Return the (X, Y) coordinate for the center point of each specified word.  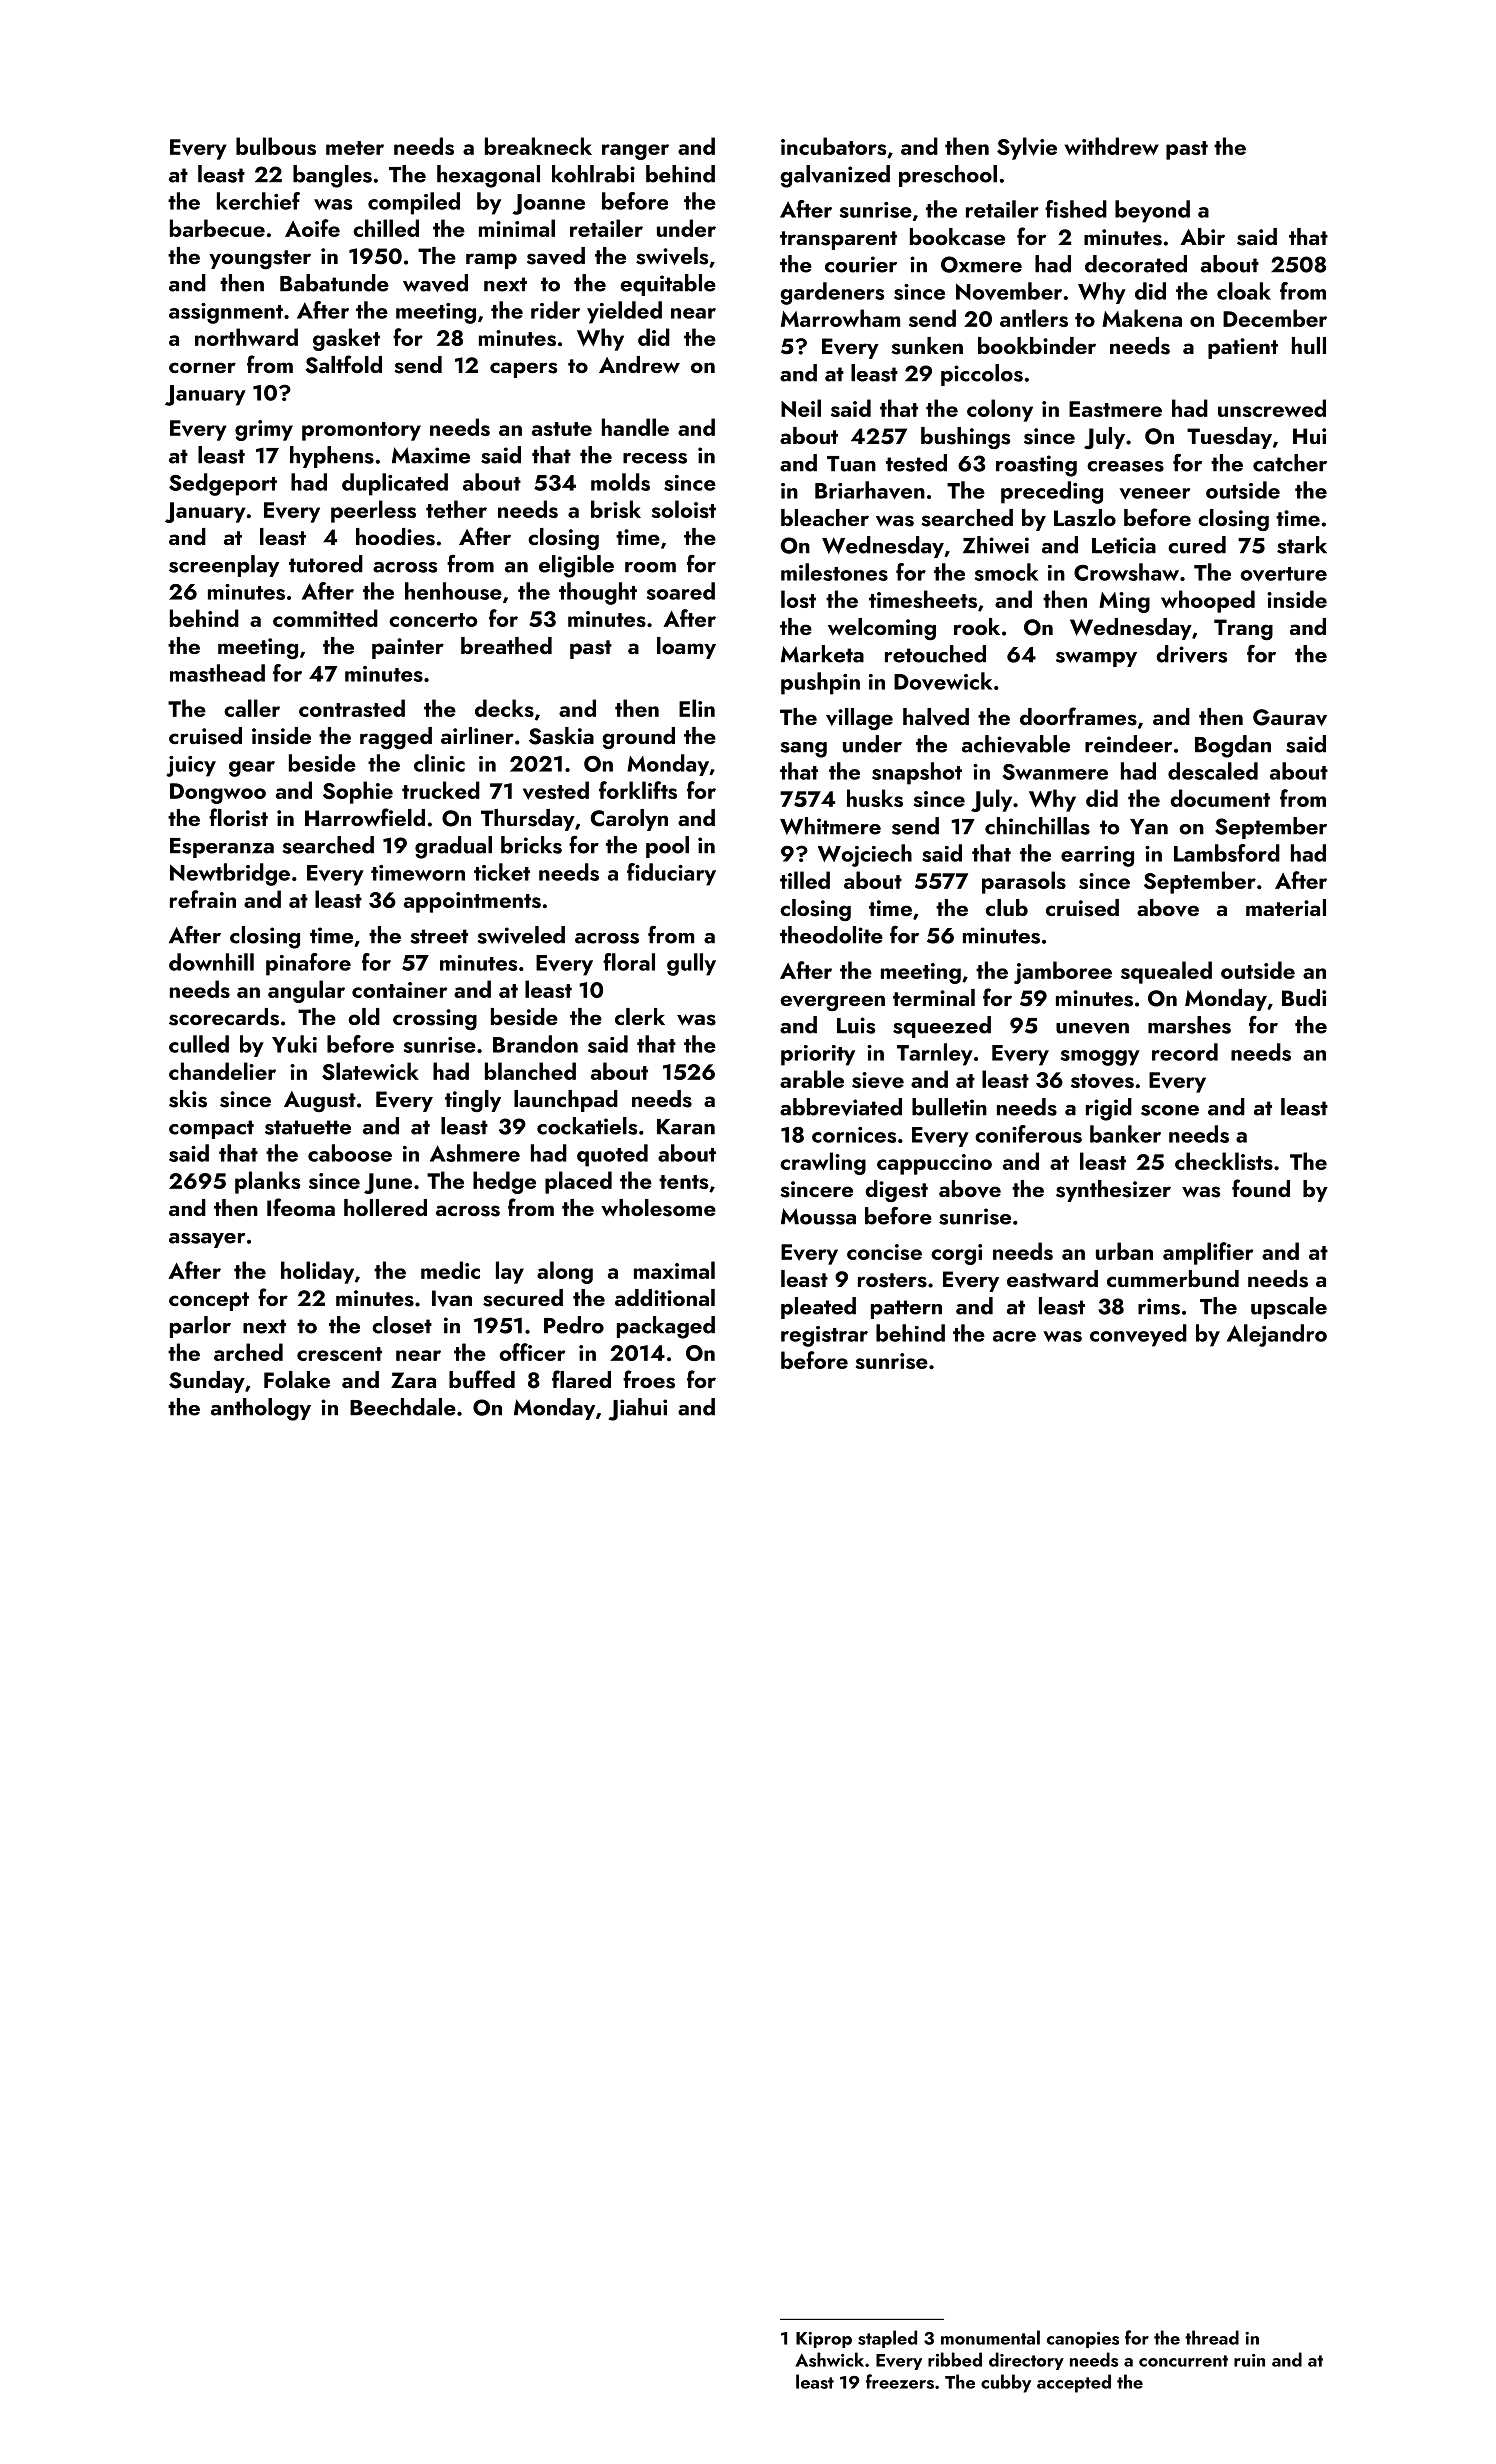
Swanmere (1055, 772)
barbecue (217, 228)
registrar (824, 1336)
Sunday (207, 1382)
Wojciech (865, 855)
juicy (191, 766)
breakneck (538, 146)
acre (1014, 1336)
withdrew (1112, 146)
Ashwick (829, 2359)
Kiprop (824, 2340)
